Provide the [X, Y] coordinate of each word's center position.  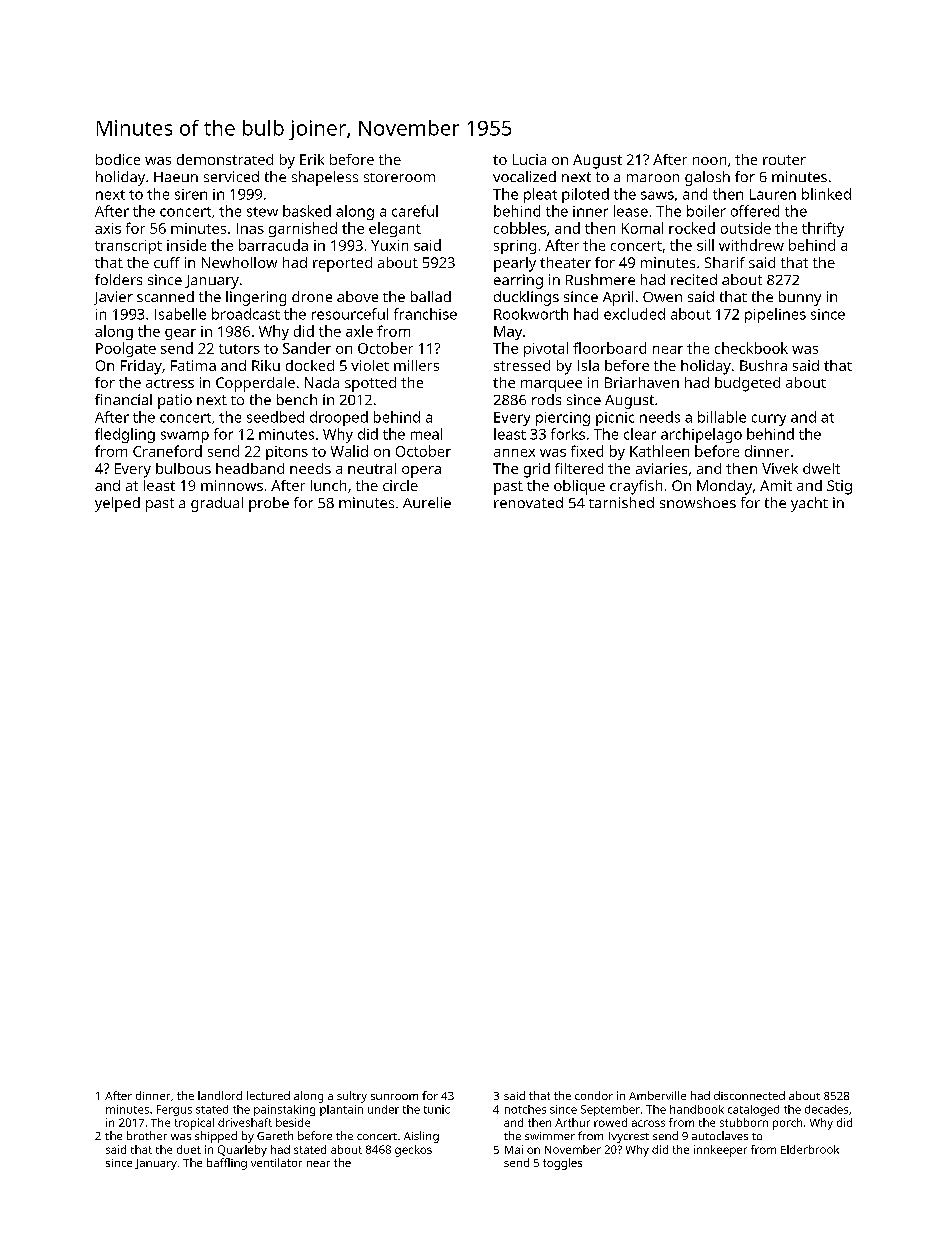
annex [514, 453]
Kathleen [659, 451]
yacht [809, 504]
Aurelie [427, 502]
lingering [256, 298]
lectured [268, 1095]
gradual [217, 504]
